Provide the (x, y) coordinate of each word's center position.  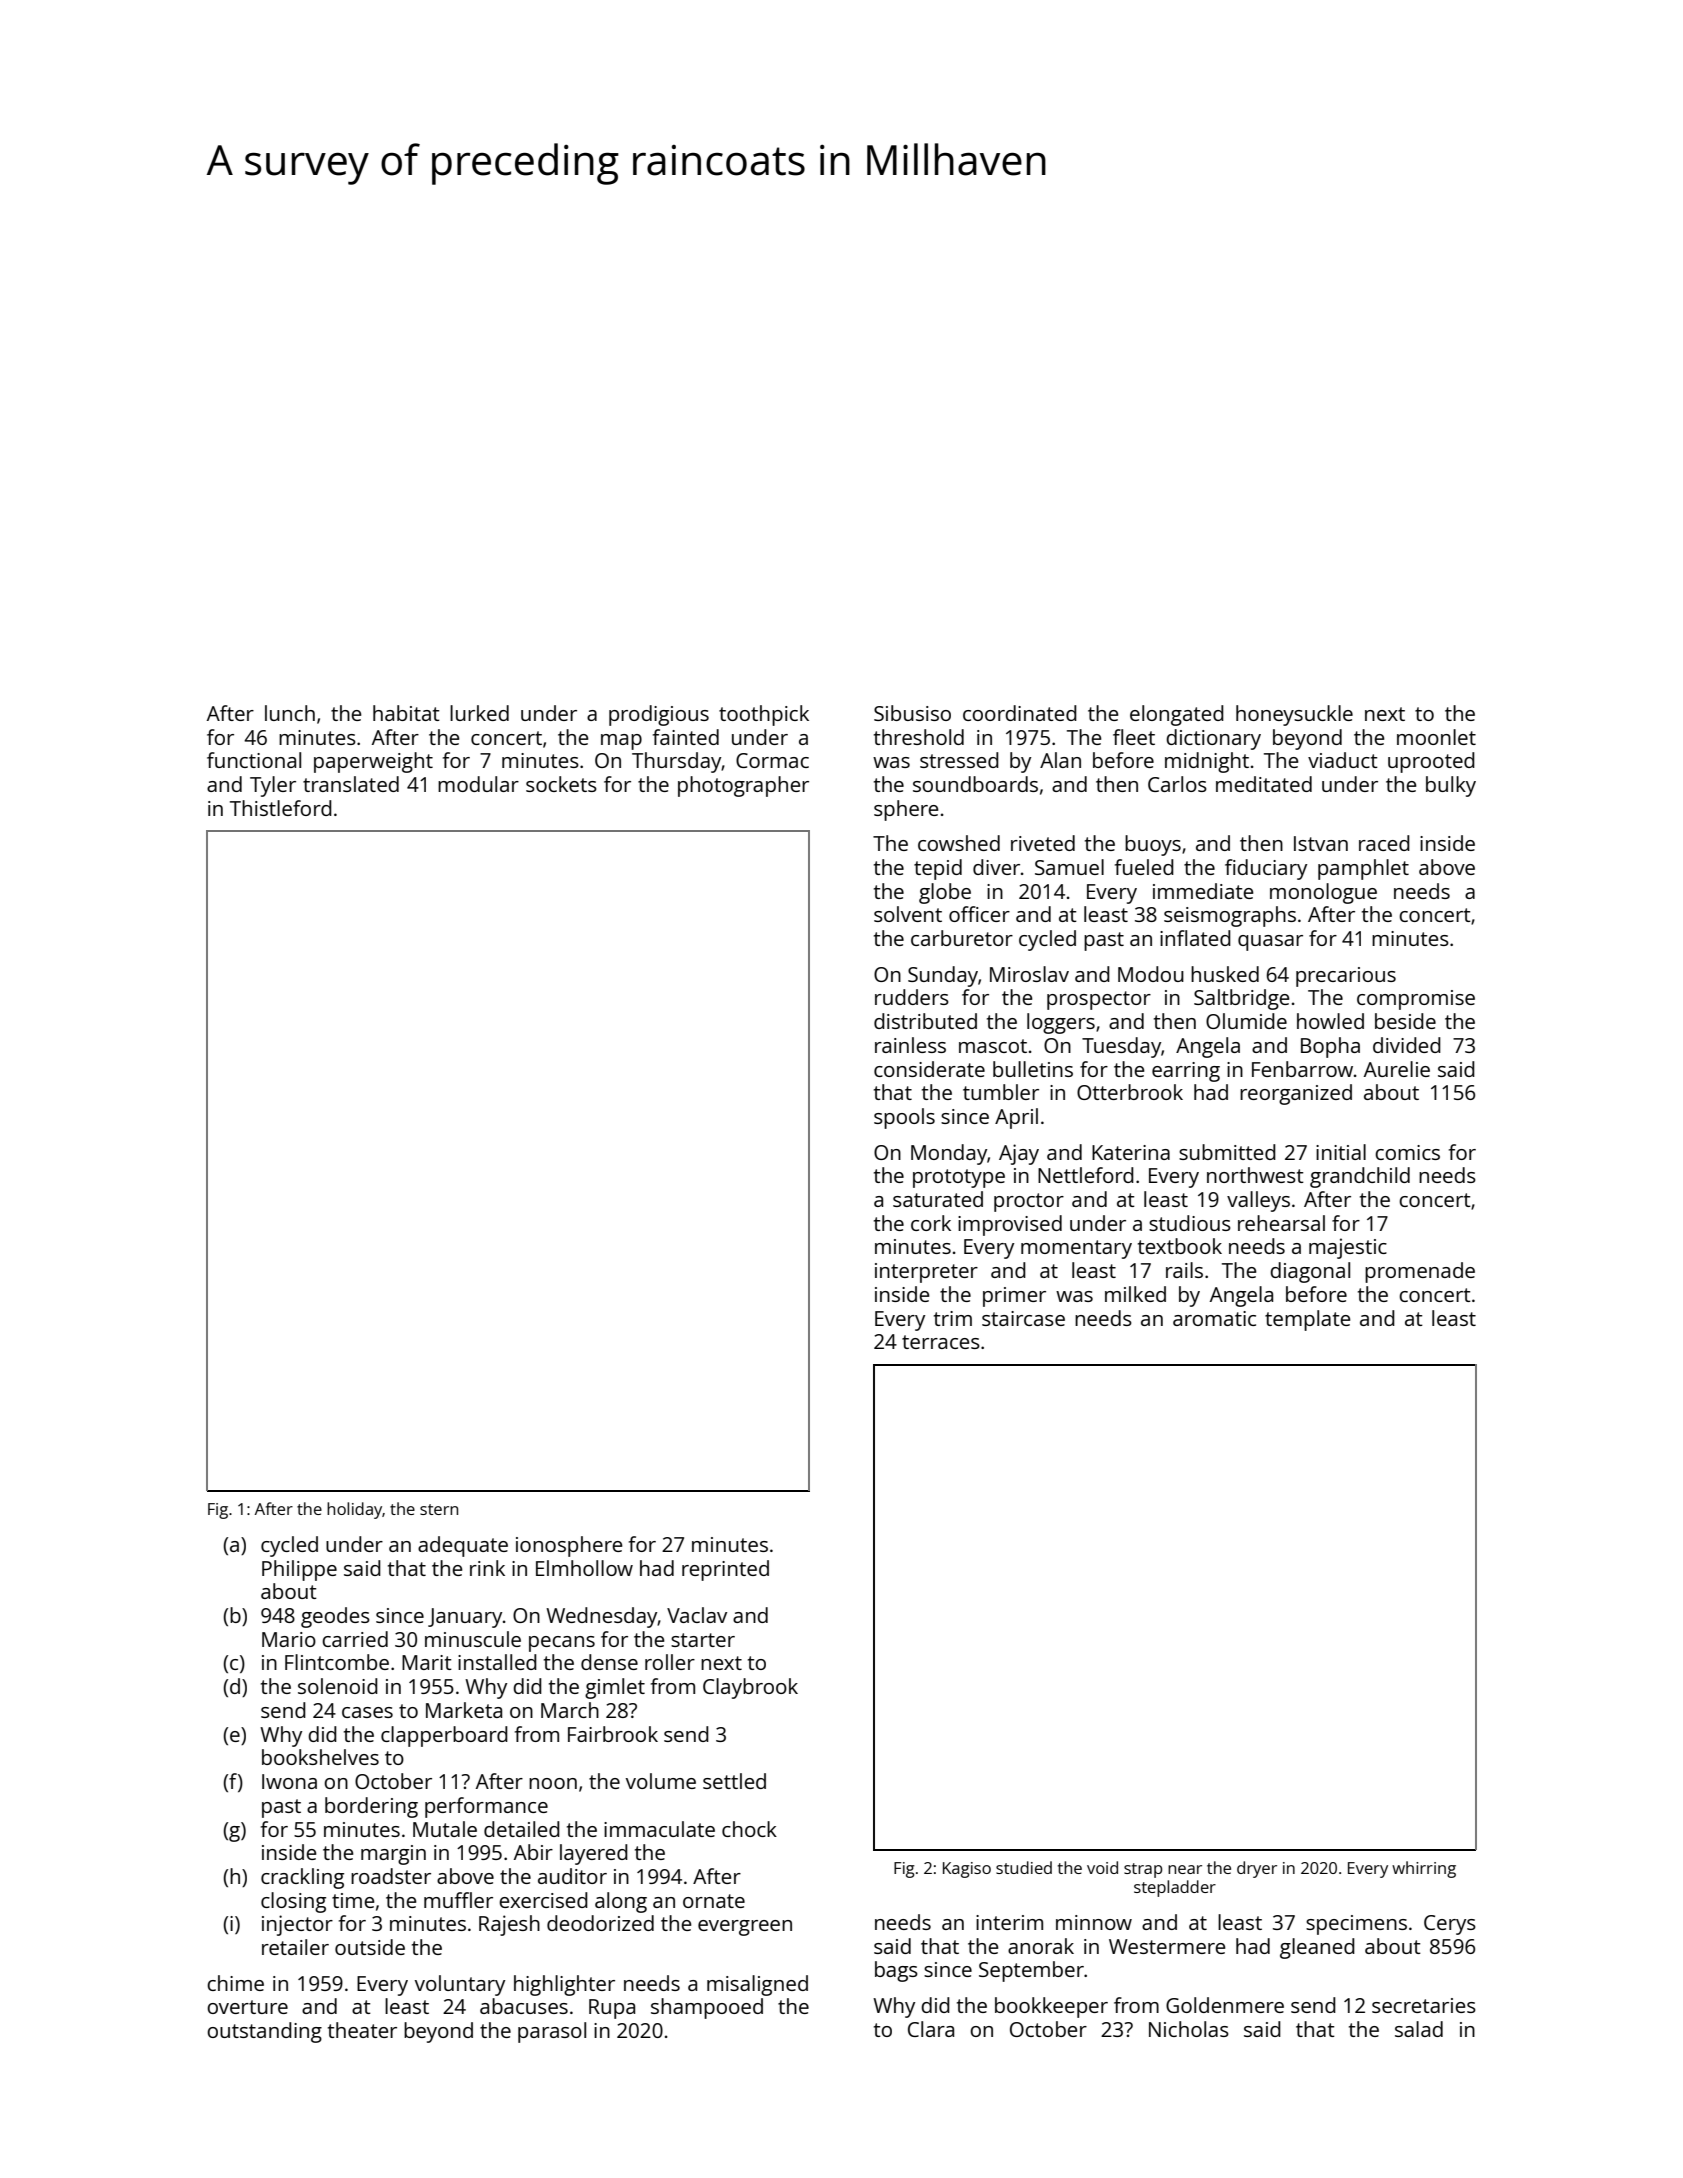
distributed (925, 1021)
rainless (910, 1045)
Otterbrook (1130, 1092)
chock (749, 1829)
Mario (289, 1639)
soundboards (975, 784)
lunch (290, 713)
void (1102, 1867)
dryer (1257, 1869)
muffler (458, 1900)
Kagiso (967, 1870)
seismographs (1230, 916)
